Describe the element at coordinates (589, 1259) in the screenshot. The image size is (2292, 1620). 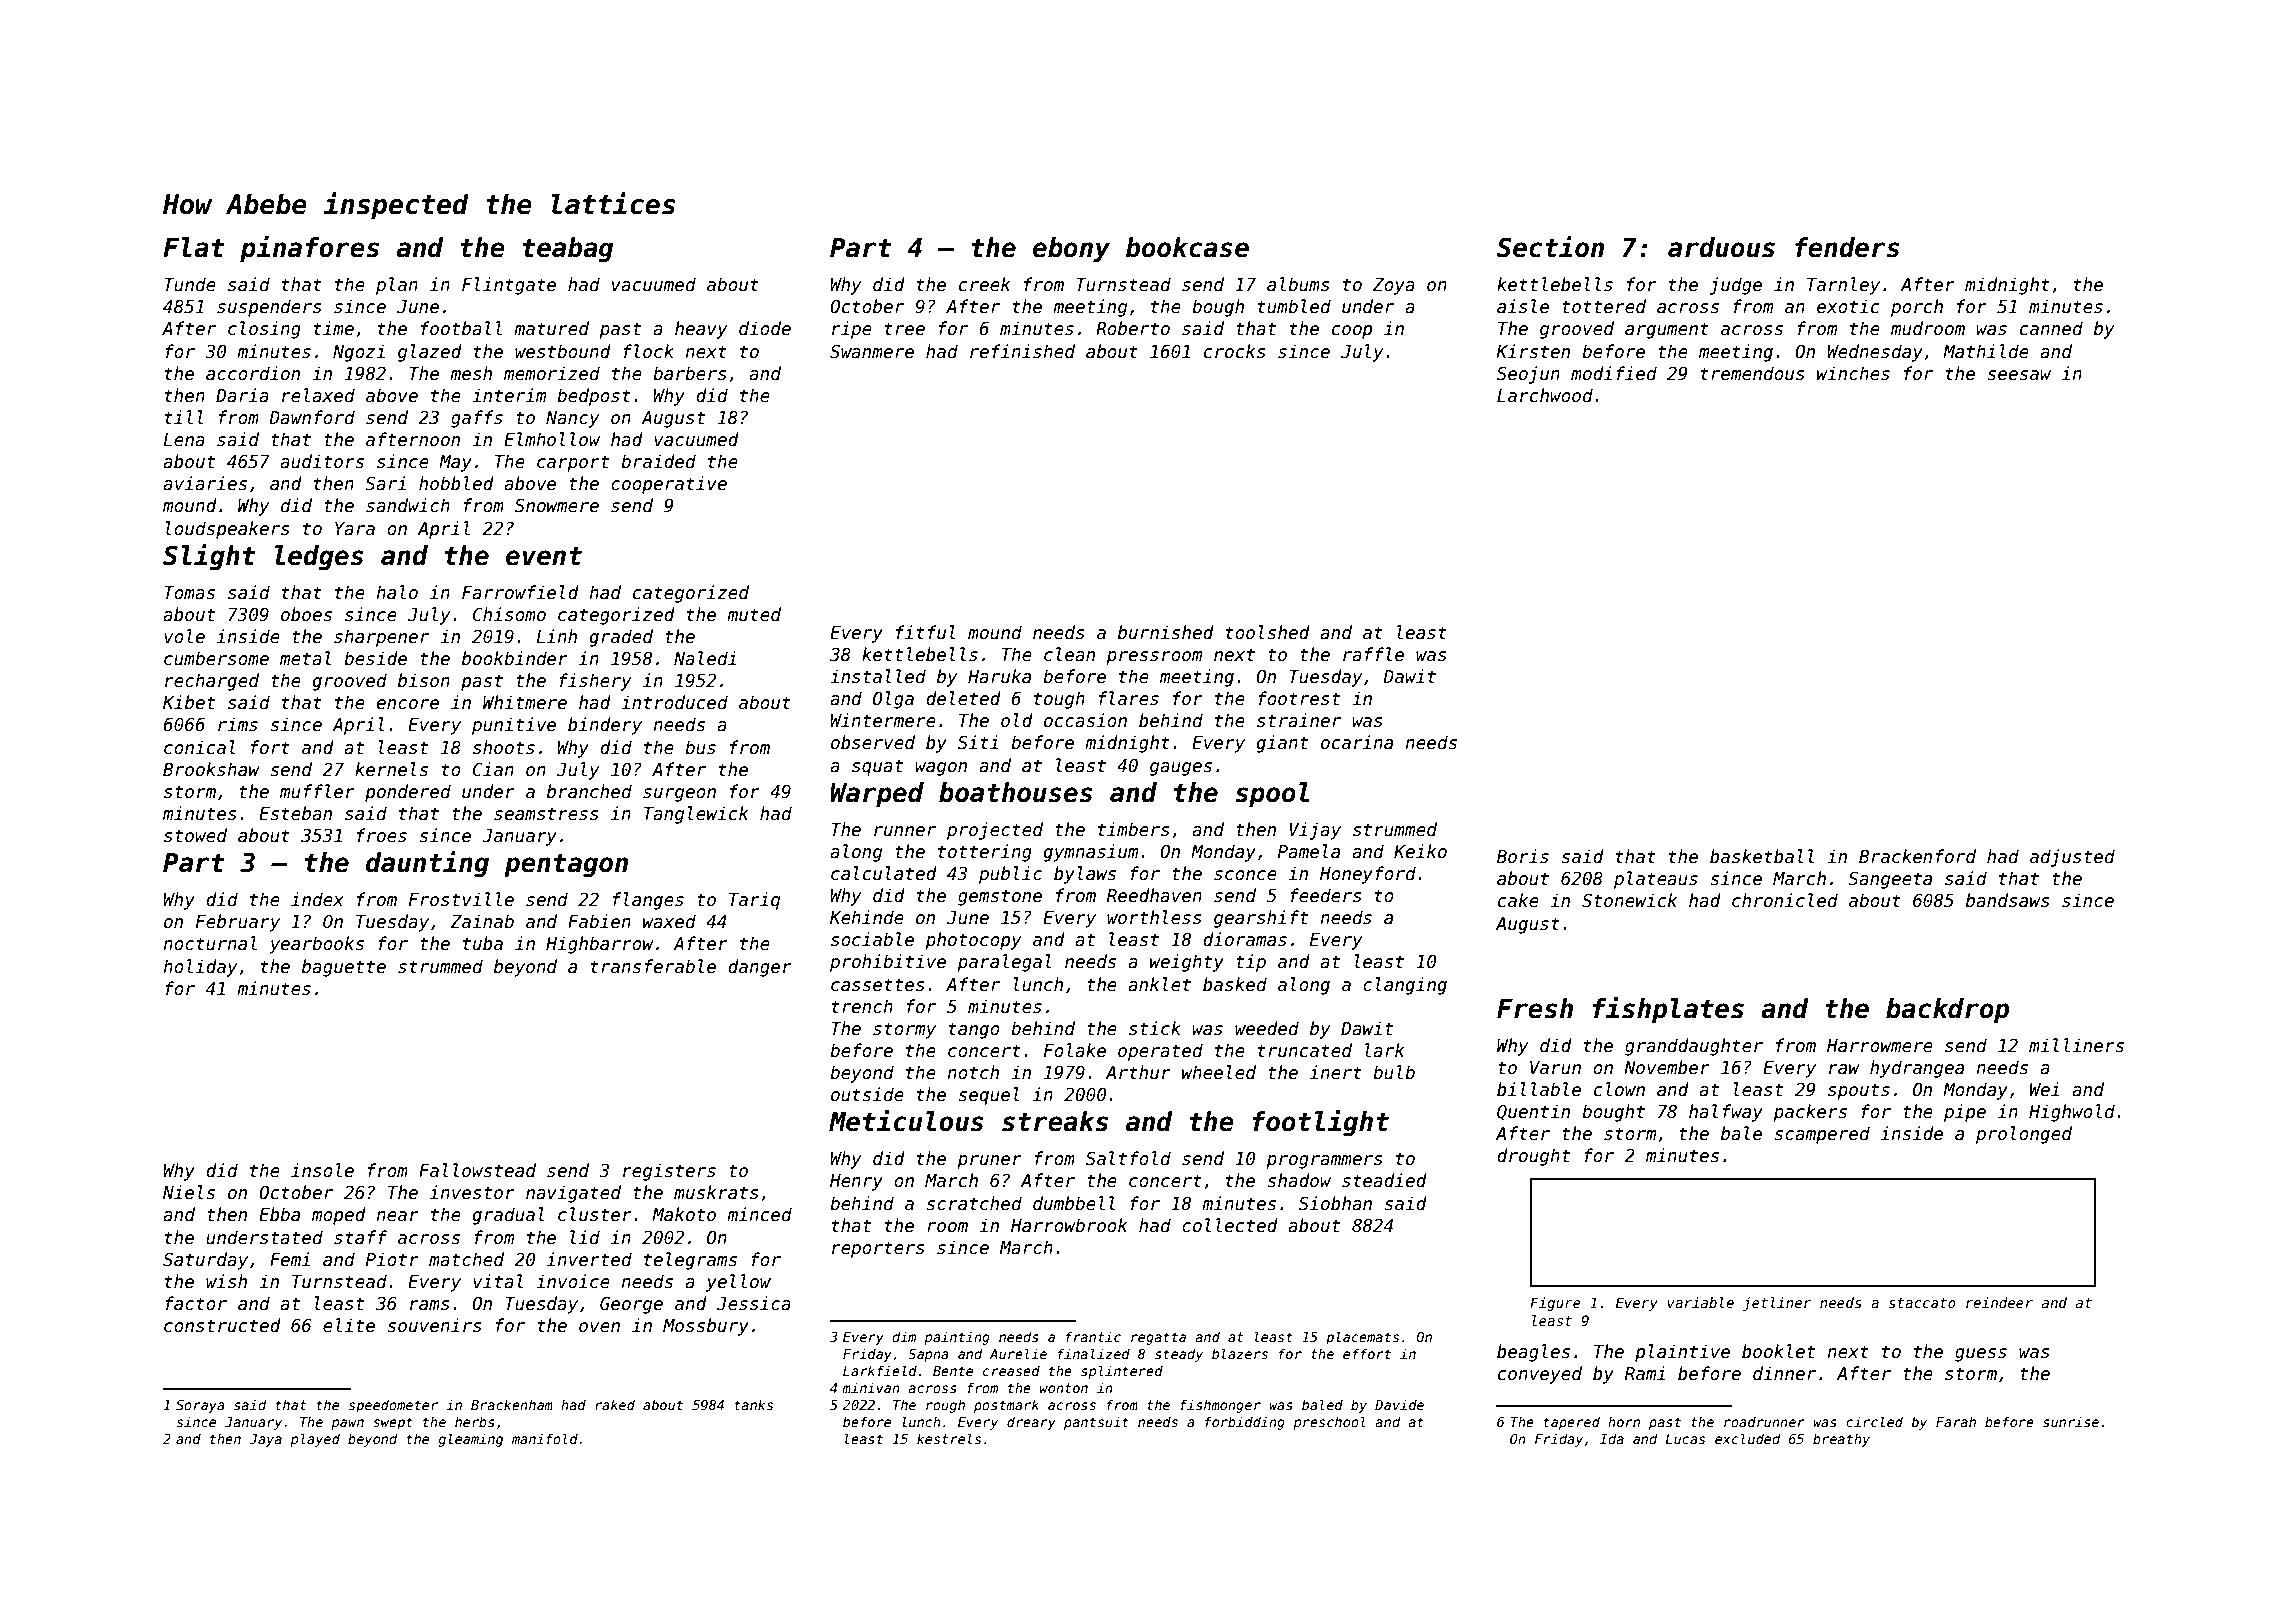
I see `inverted` at that location.
